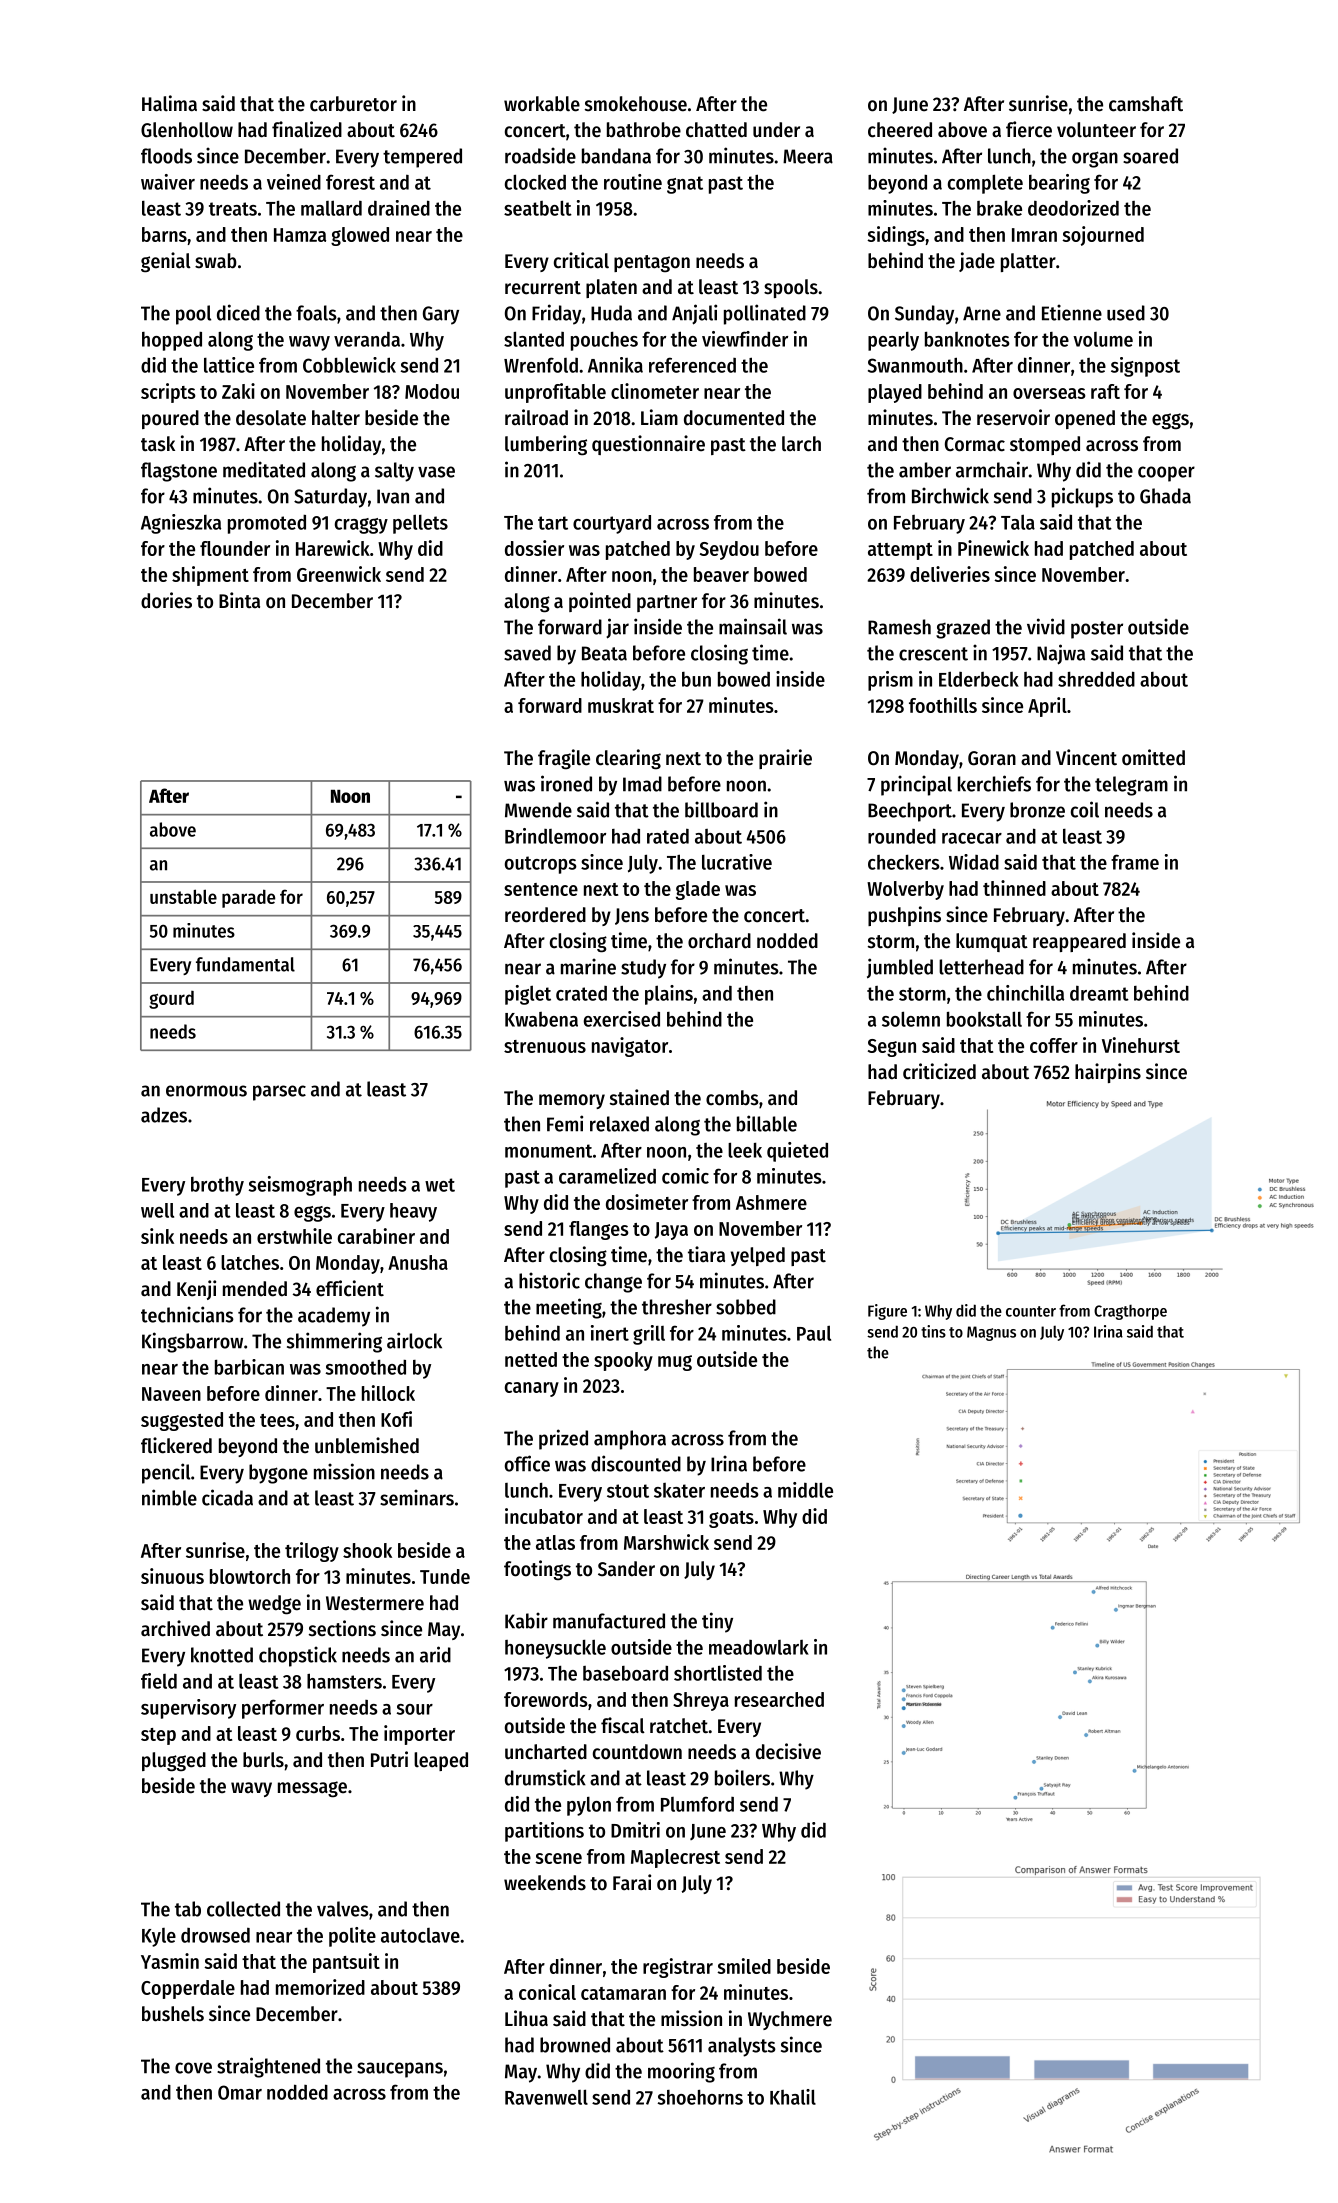  I want to click on Cragthorpe, so click(1130, 1312).
